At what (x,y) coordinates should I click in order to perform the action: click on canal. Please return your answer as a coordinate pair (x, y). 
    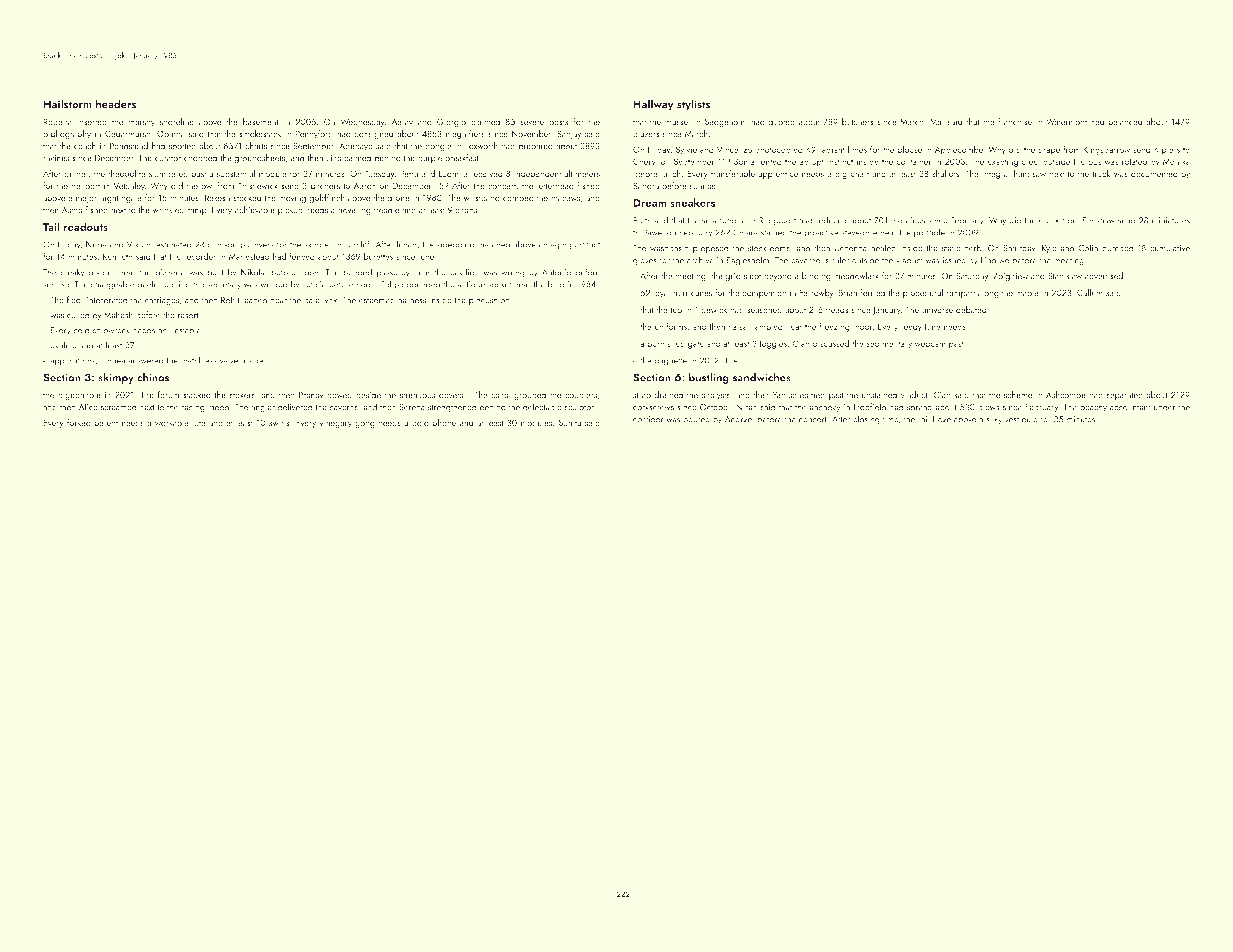
    Looking at the image, I should click on (500, 394).
